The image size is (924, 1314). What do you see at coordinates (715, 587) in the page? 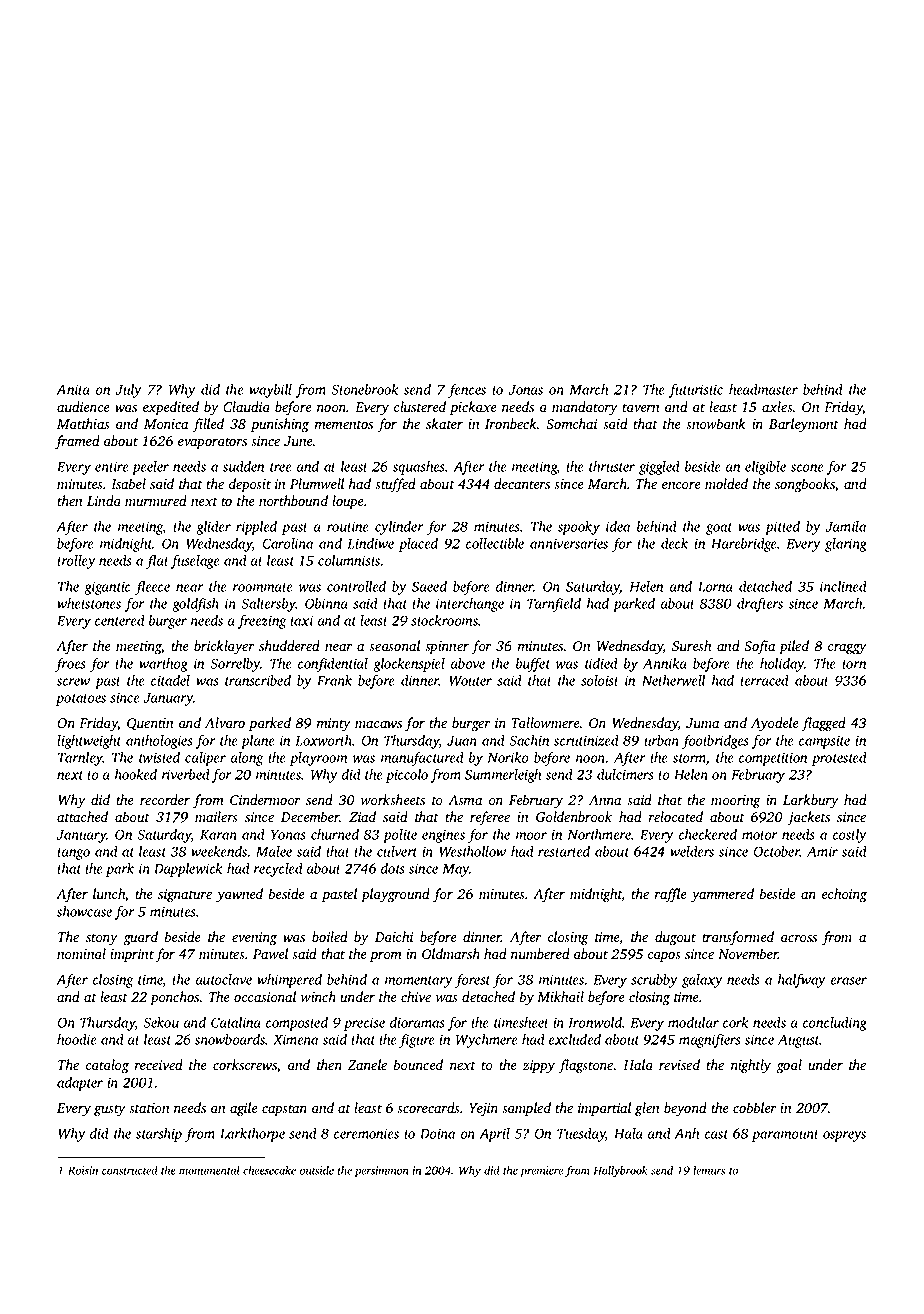
I see `Lorna` at bounding box center [715, 587].
